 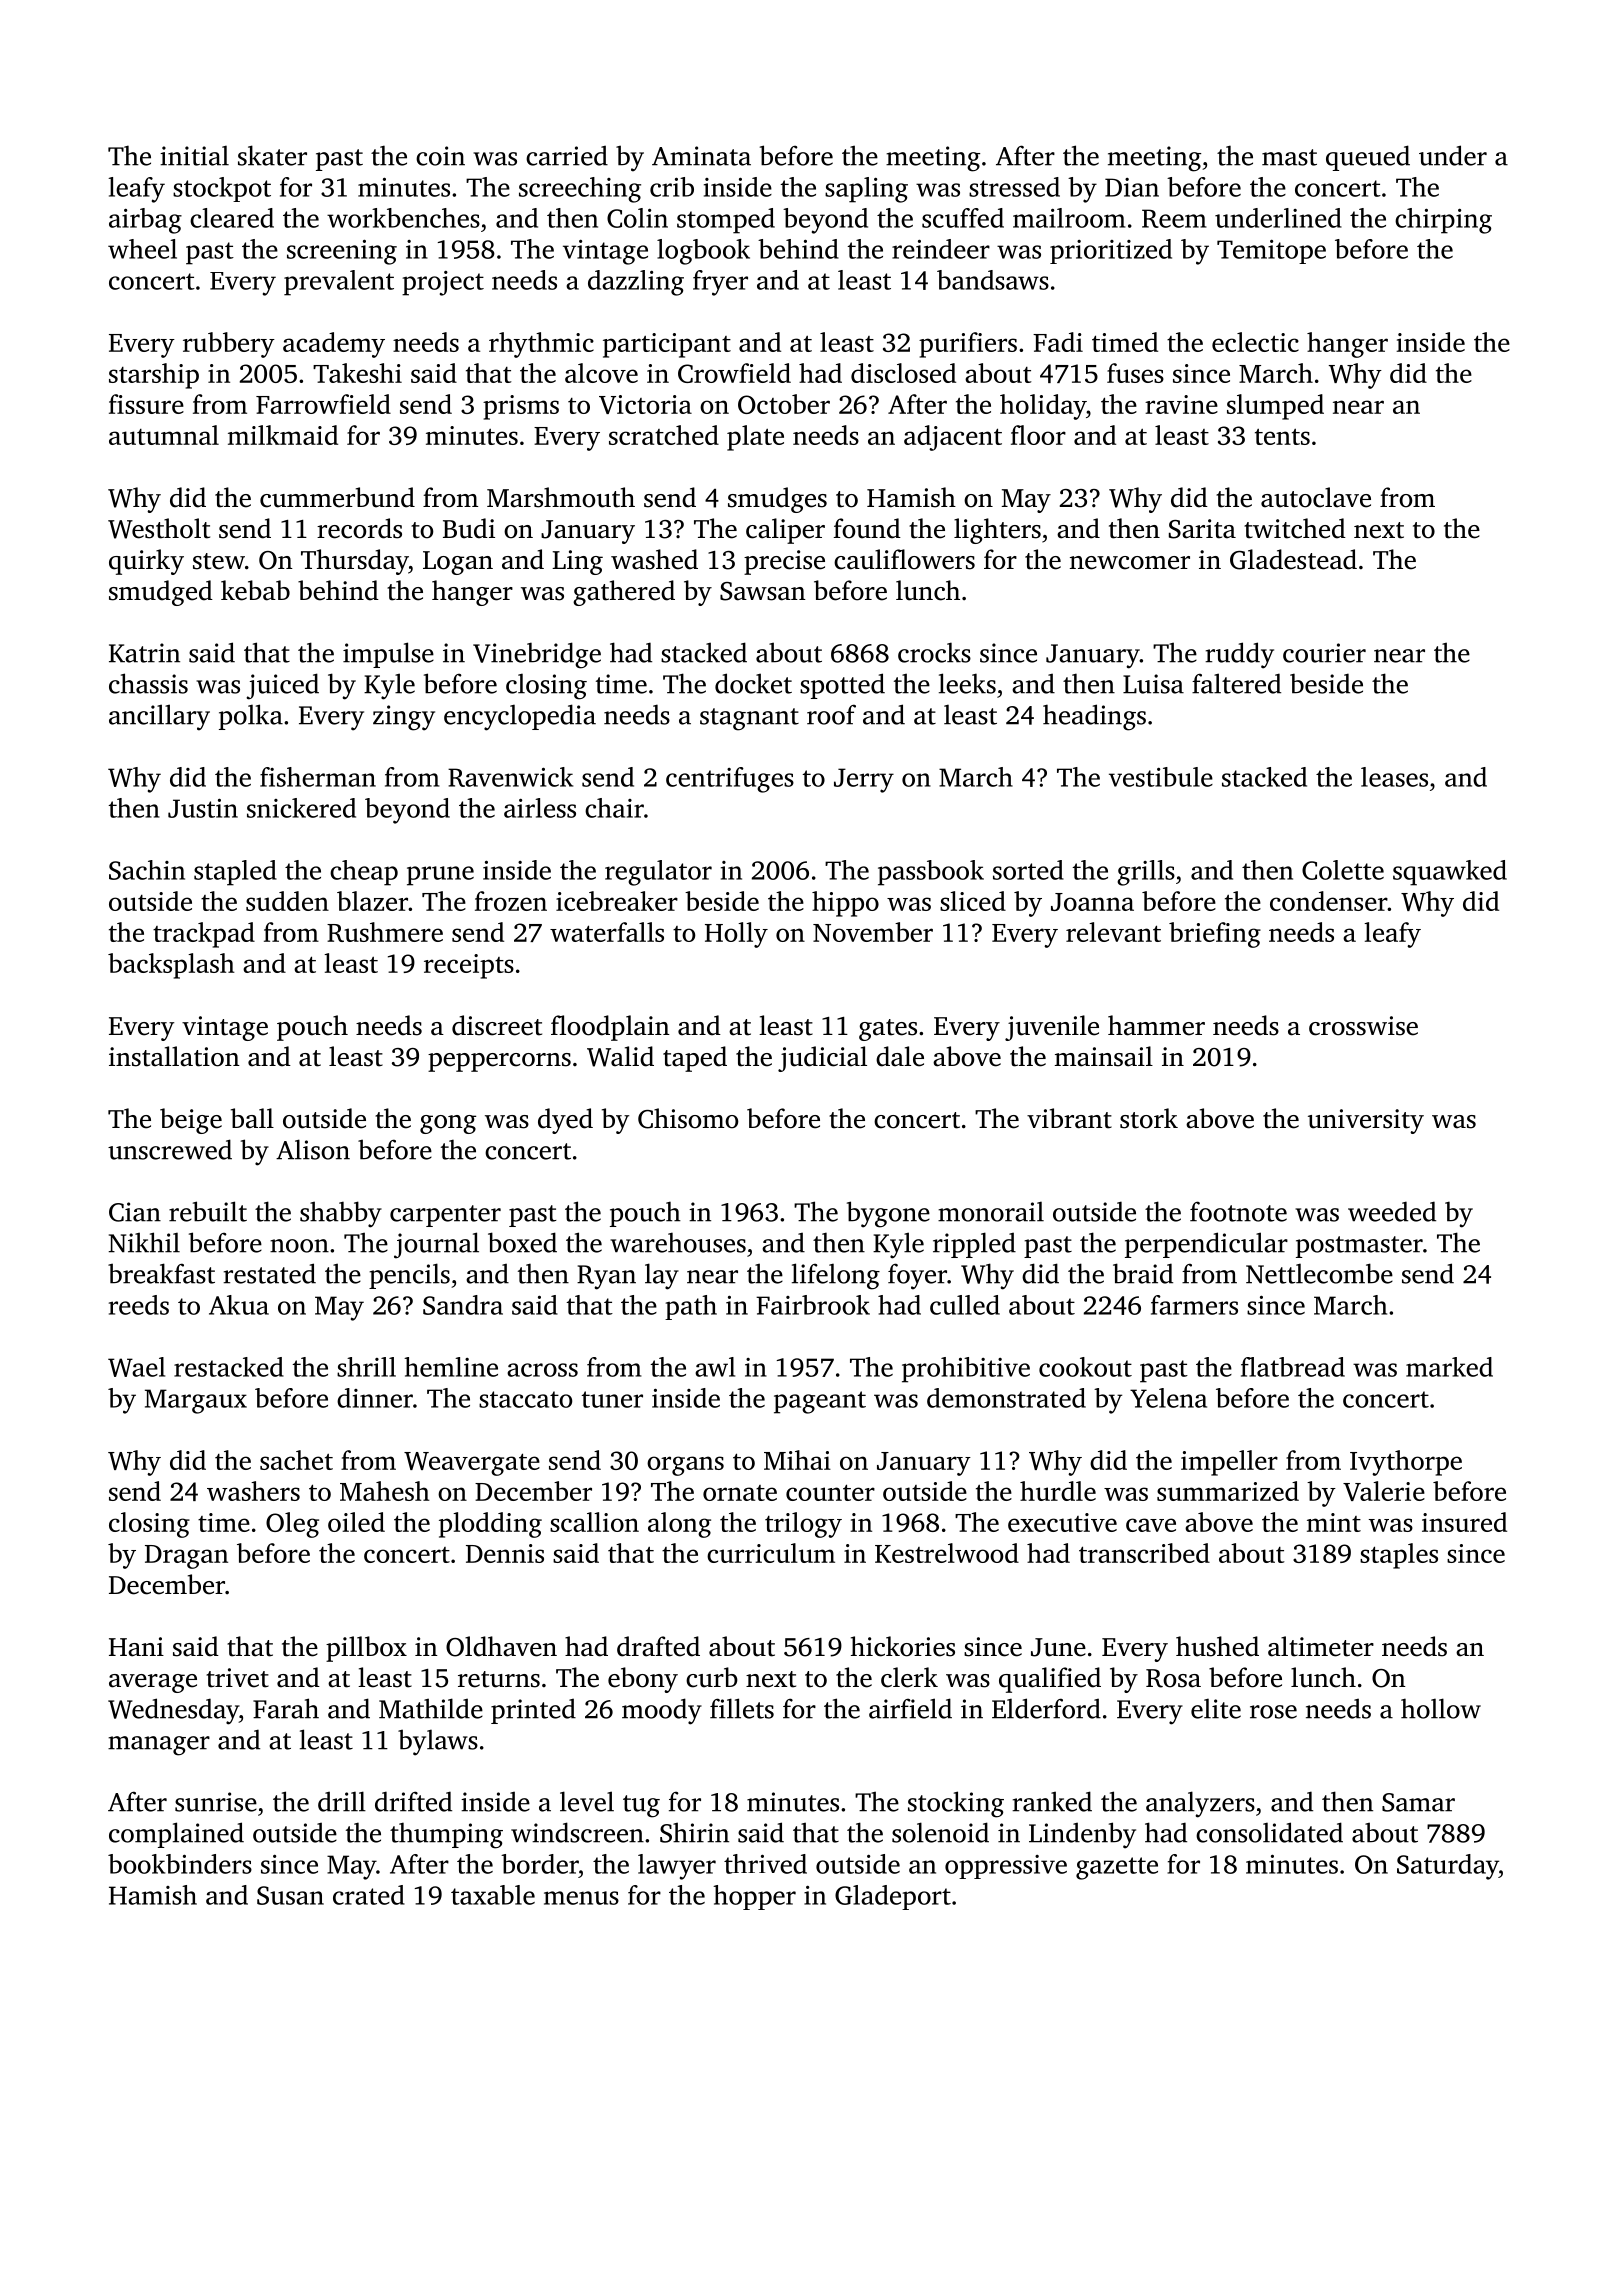 I want to click on found, so click(x=867, y=528).
